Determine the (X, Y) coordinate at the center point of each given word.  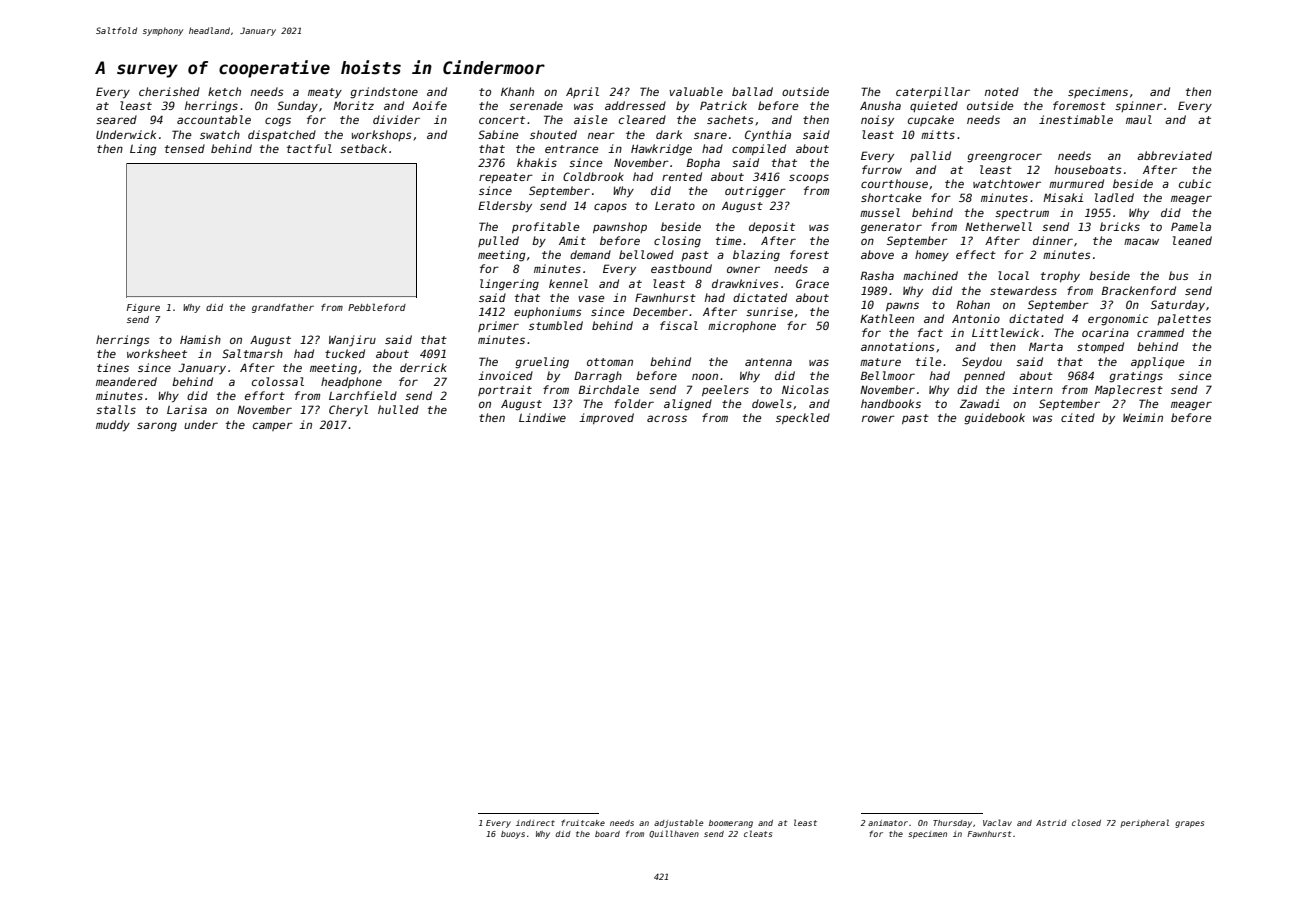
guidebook (994, 419)
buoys (513, 835)
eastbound (681, 268)
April (582, 92)
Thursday (952, 824)
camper (273, 426)
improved (606, 418)
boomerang (731, 824)
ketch (224, 91)
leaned (1192, 240)
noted (1002, 91)
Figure (143, 308)
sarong (157, 427)
